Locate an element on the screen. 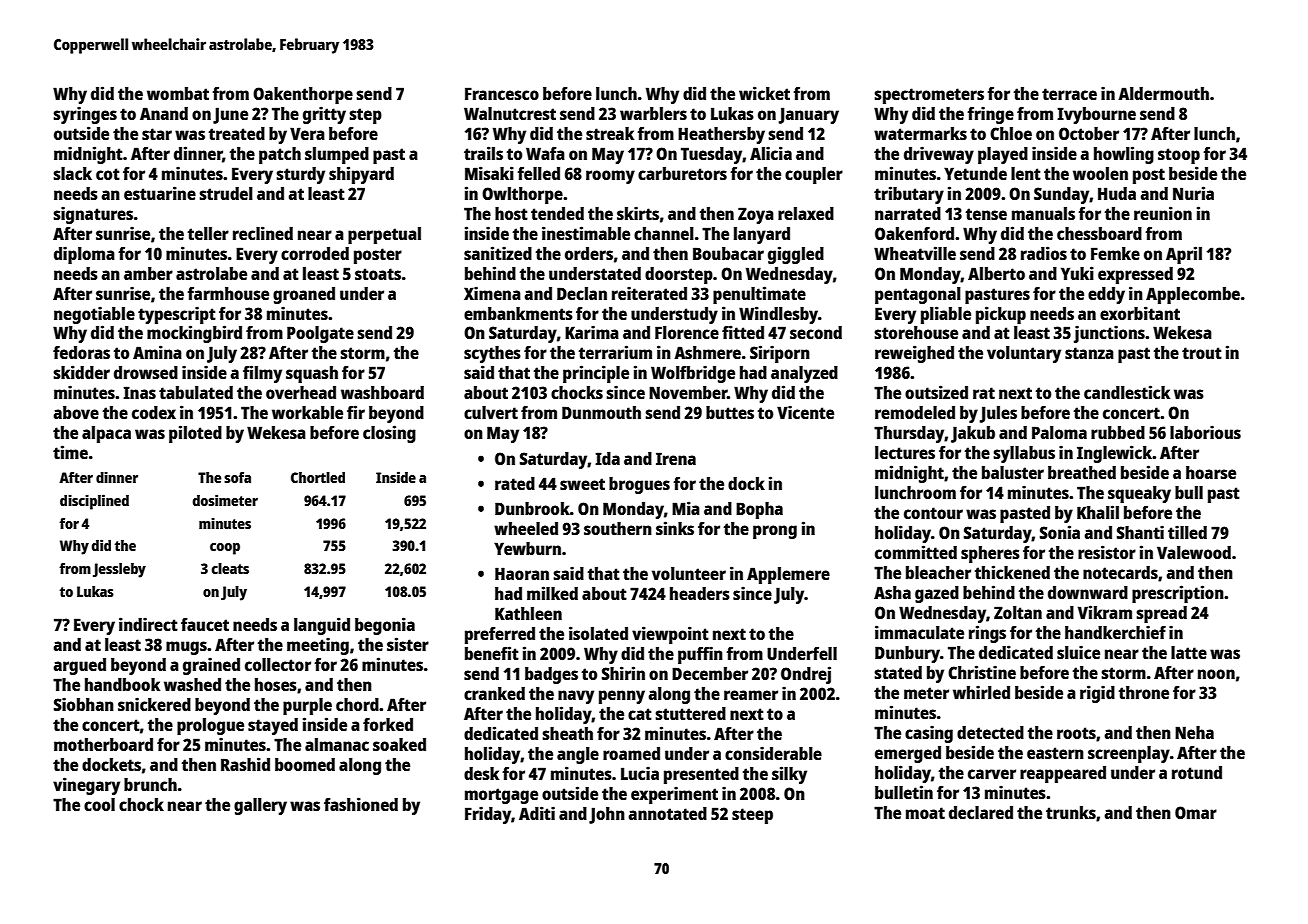 Image resolution: width=1308 pixels, height=924 pixels. Nuria is located at coordinates (1193, 193).
